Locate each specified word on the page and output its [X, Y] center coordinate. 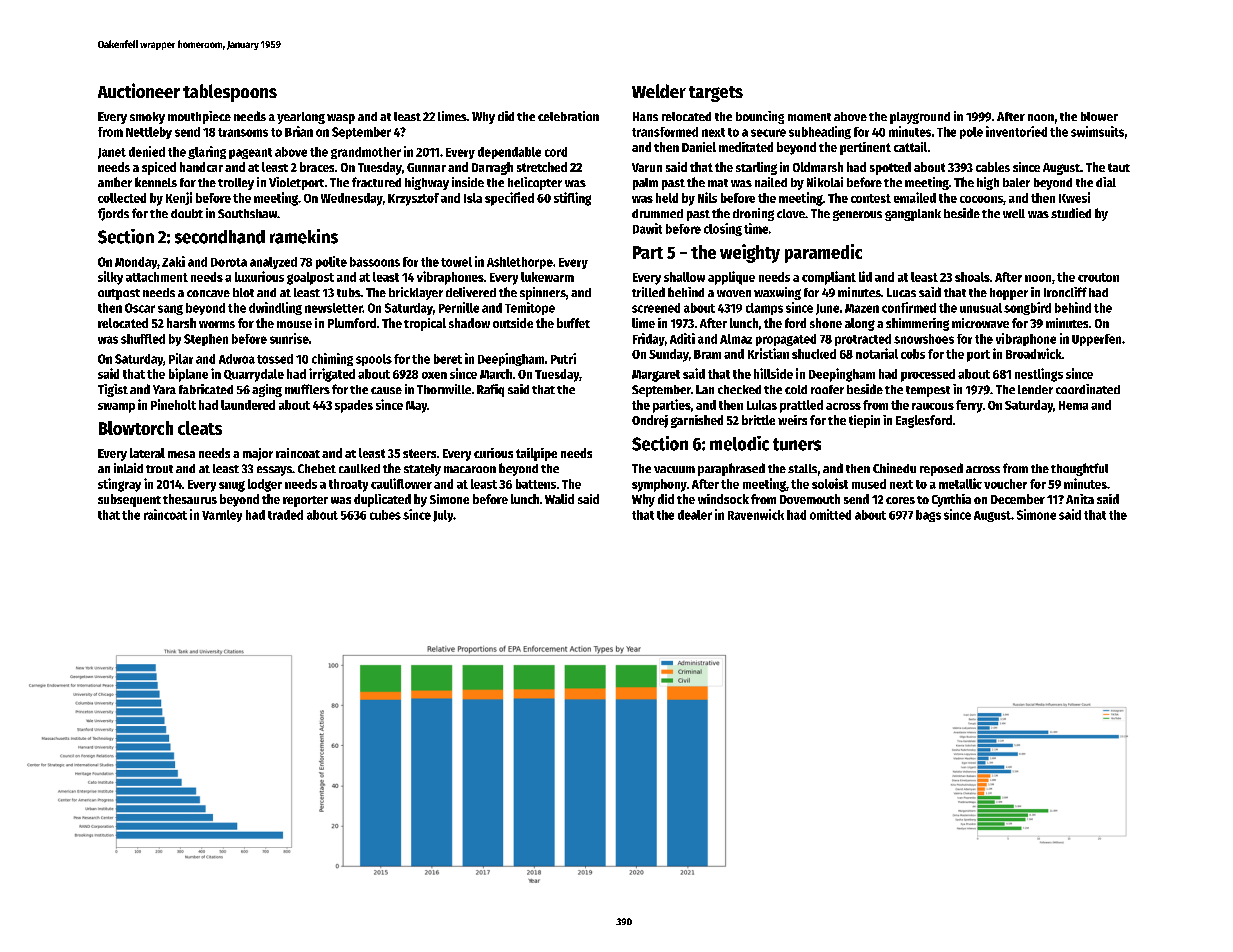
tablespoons [230, 93]
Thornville [444, 389]
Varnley [222, 516]
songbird [1027, 308]
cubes [385, 515]
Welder [659, 91]
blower [1099, 116]
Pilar [181, 358]
